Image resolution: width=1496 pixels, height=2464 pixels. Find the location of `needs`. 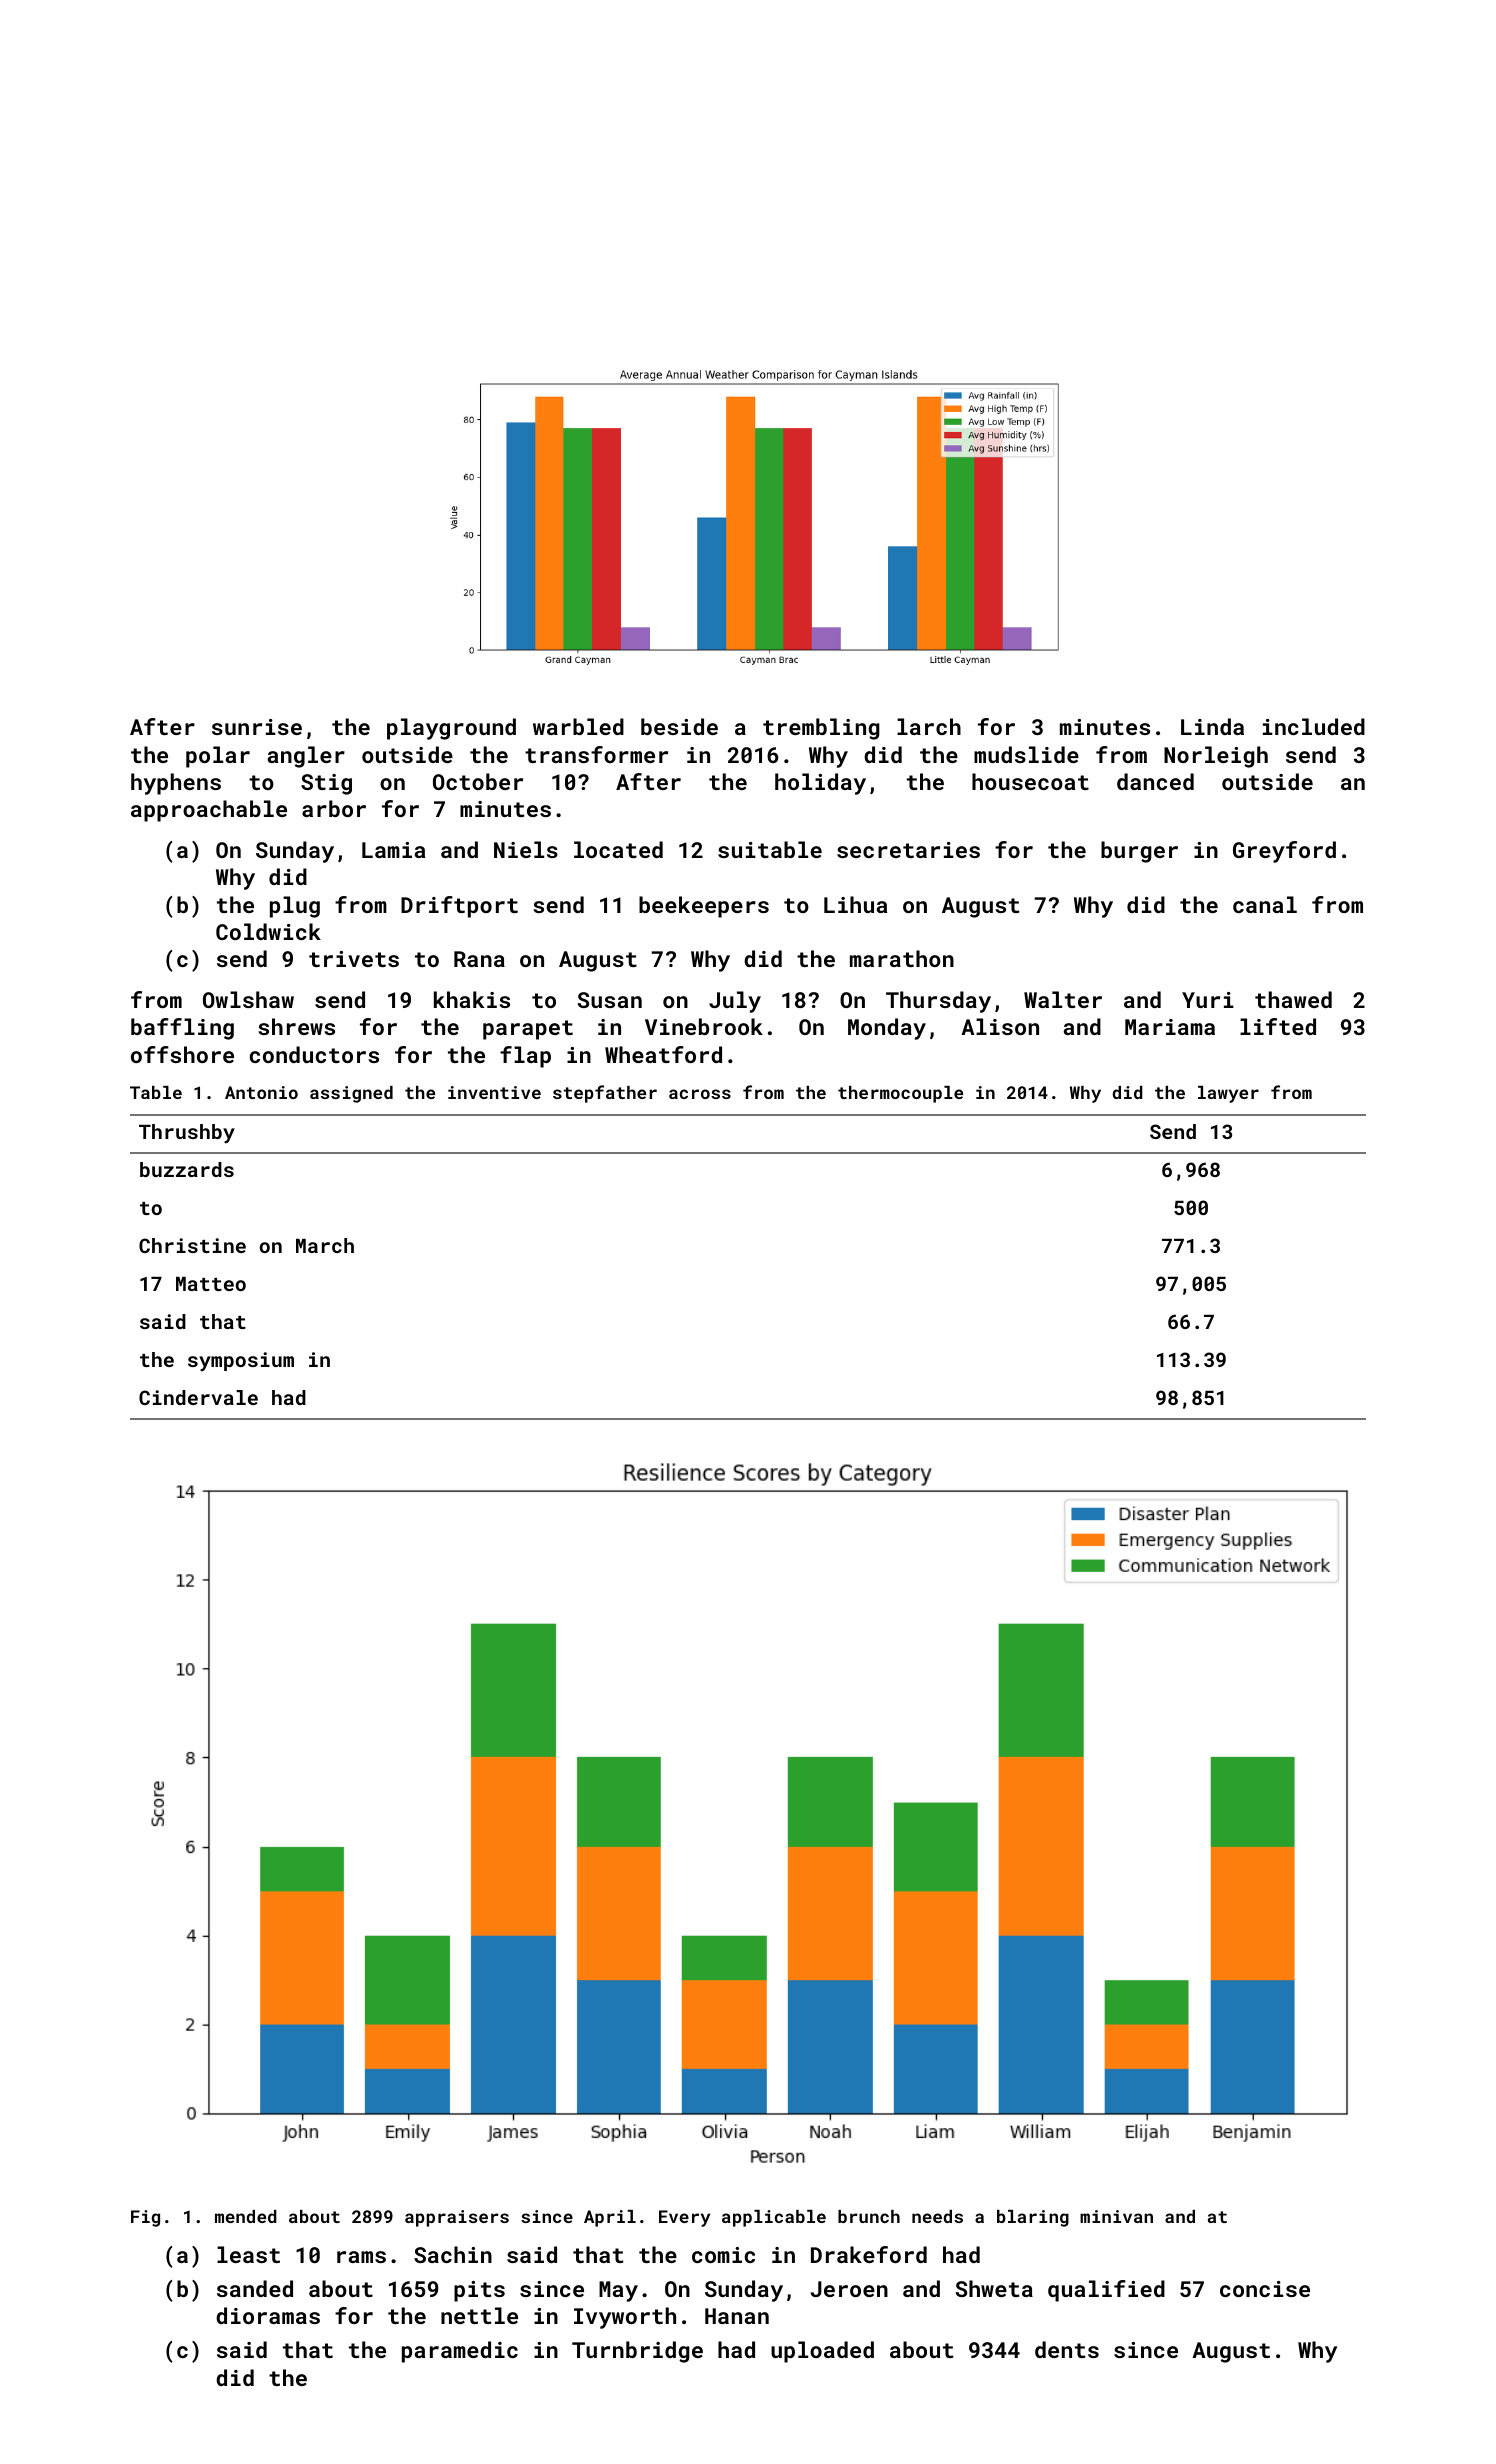

needs is located at coordinates (937, 2216).
